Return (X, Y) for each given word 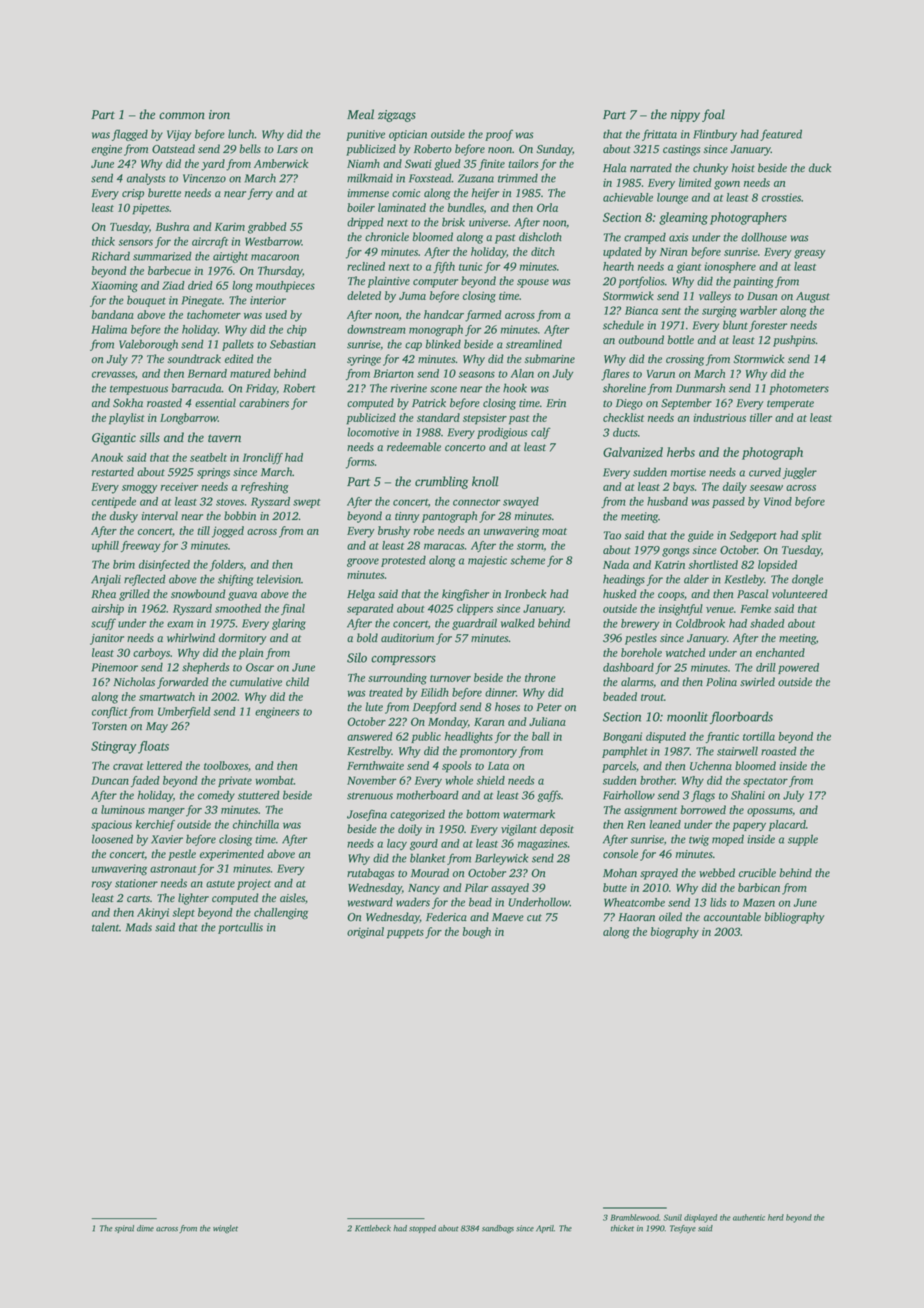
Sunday (555, 150)
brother (657, 780)
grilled (134, 595)
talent (105, 927)
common (182, 116)
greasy (810, 254)
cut (534, 917)
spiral (124, 1229)
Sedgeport (752, 536)
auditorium (407, 638)
